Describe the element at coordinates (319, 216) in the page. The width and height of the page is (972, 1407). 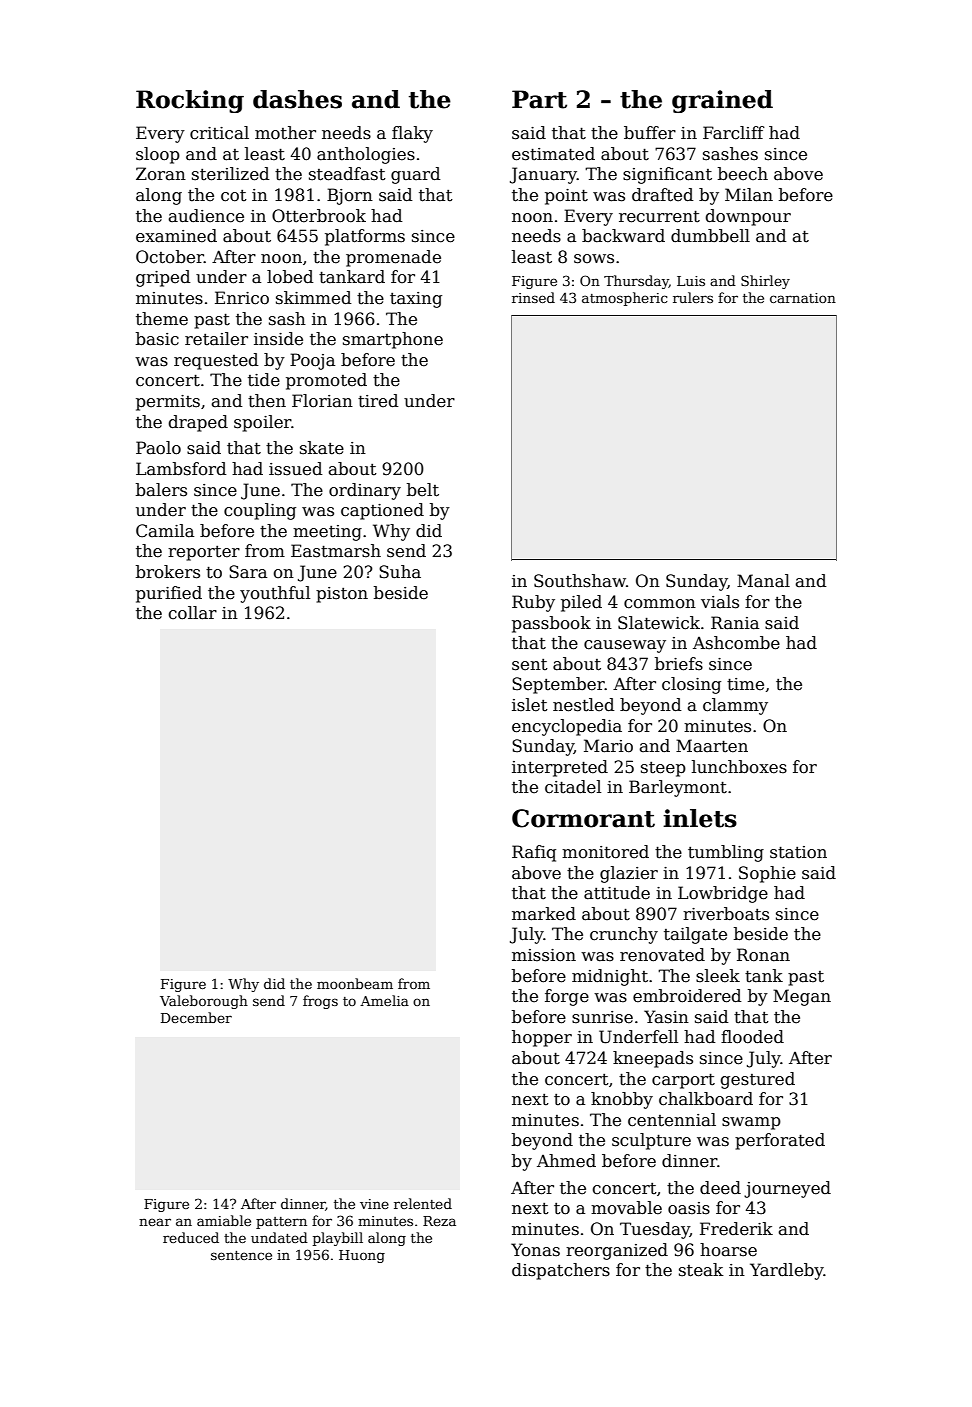
I see `Otterbrook` at that location.
